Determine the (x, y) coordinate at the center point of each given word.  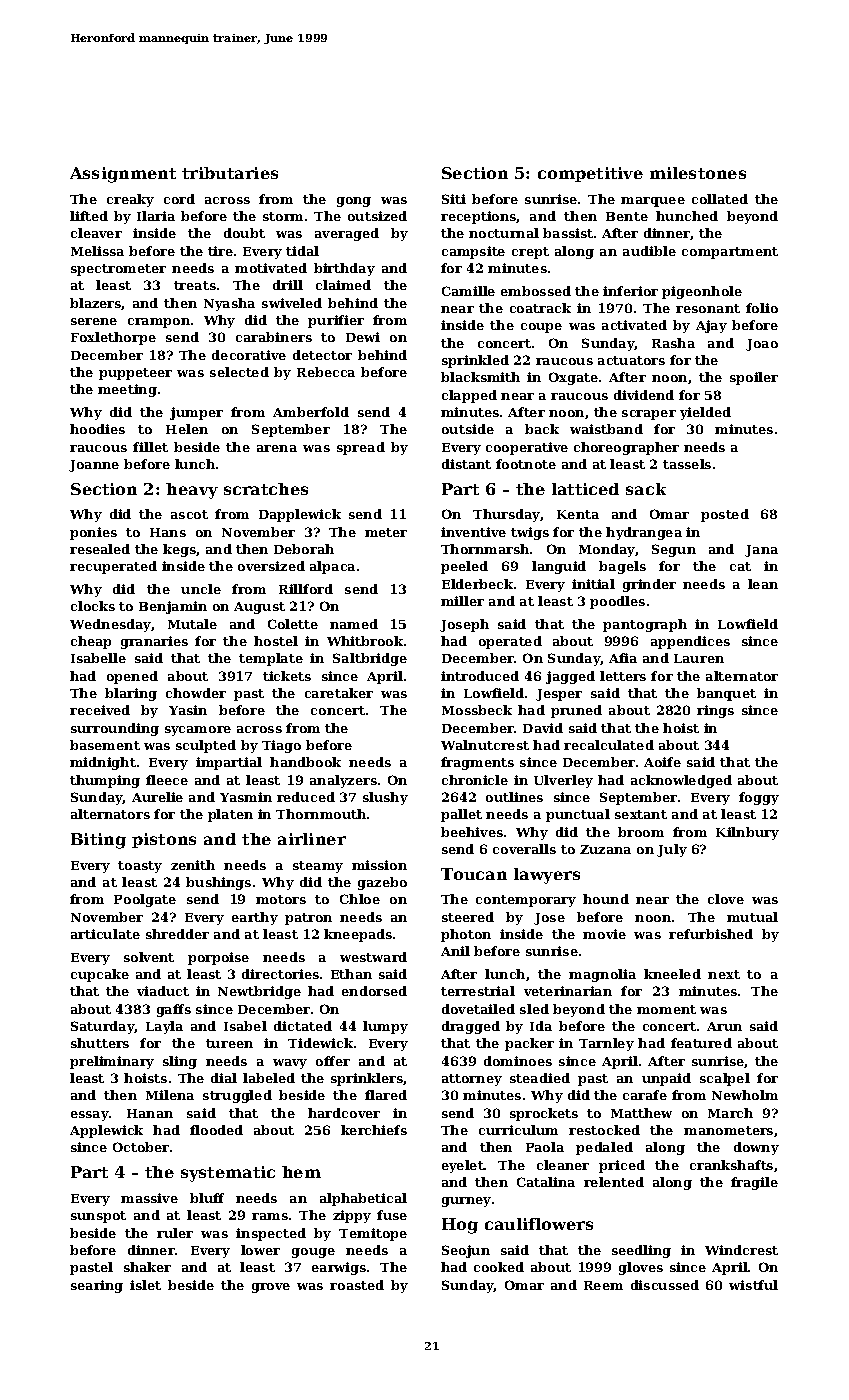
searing (97, 1286)
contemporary (526, 901)
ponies (93, 533)
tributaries (230, 173)
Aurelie (157, 797)
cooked (499, 1267)
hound (606, 899)
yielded (705, 413)
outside (468, 429)
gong (354, 202)
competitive (590, 174)
